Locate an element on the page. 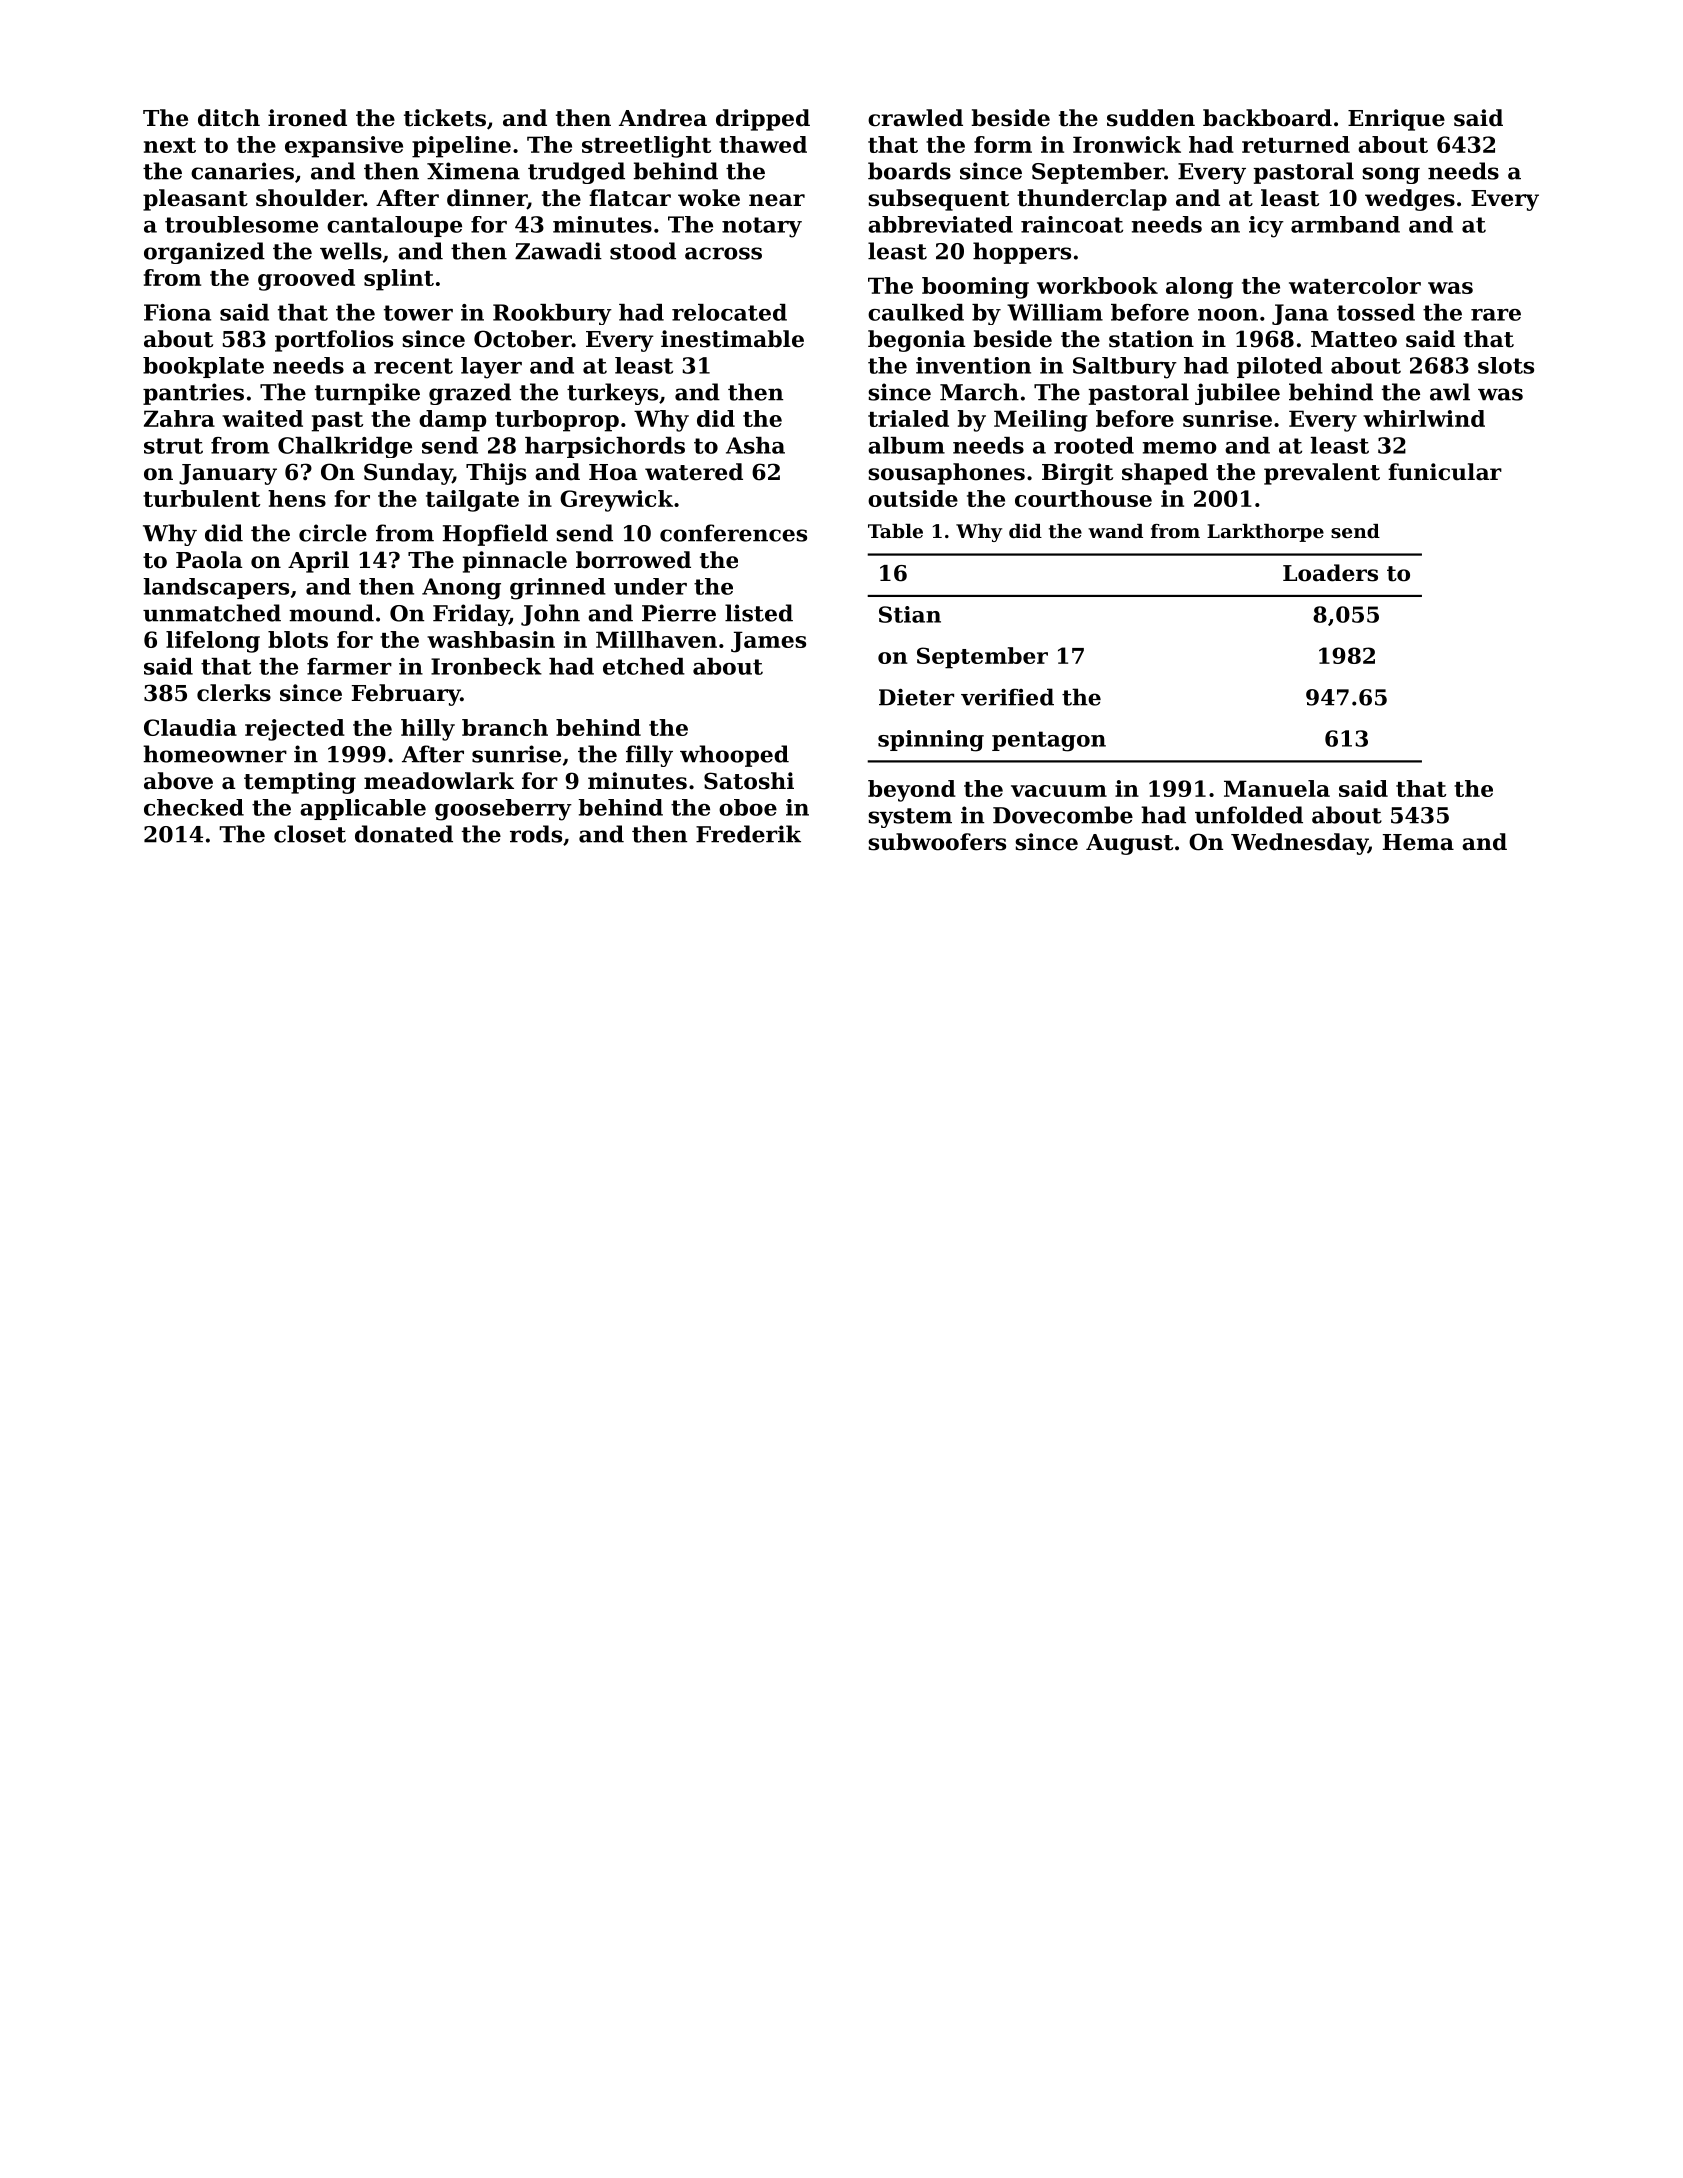  Claudia is located at coordinates (190, 727).
